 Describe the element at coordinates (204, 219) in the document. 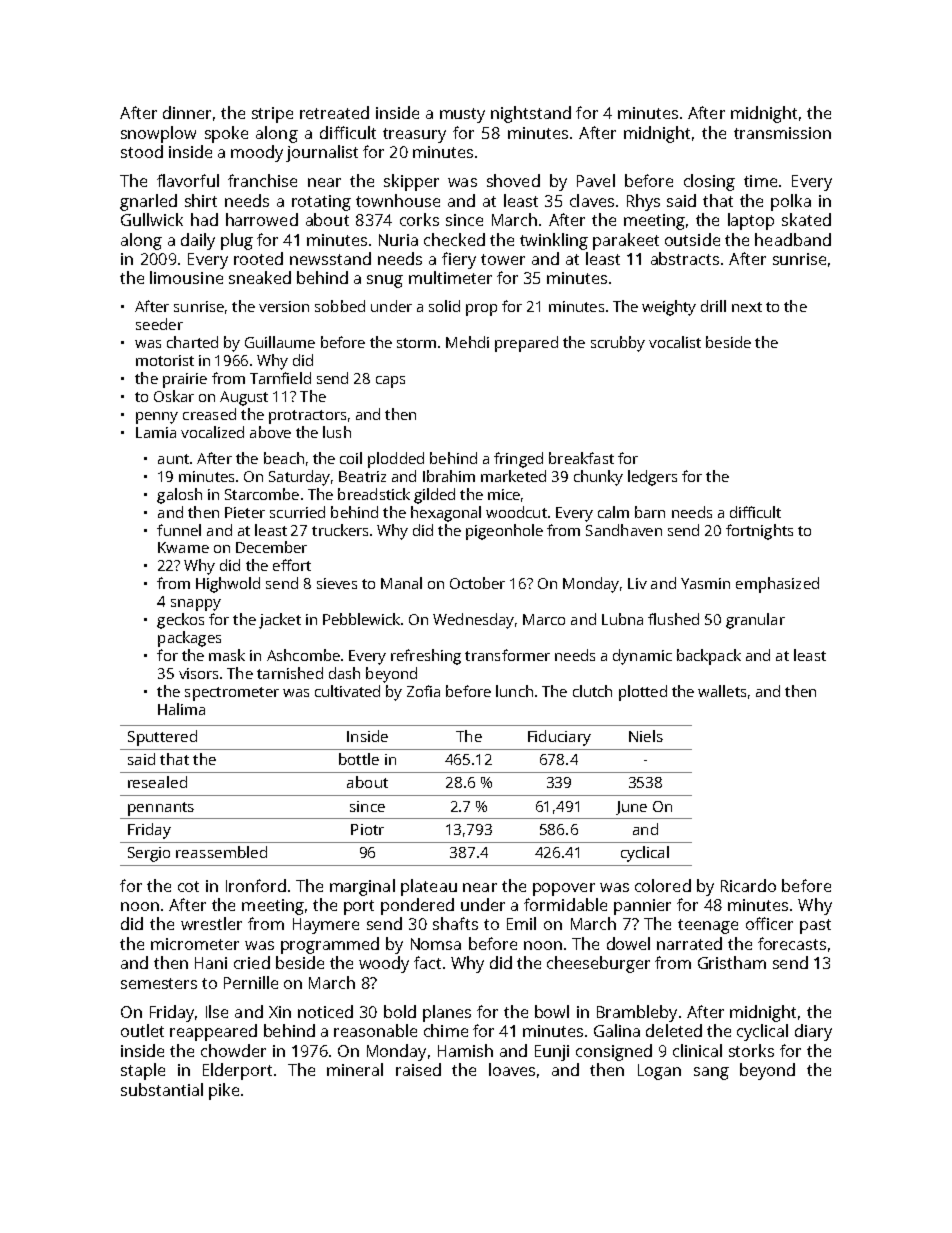

I see `had` at that location.
